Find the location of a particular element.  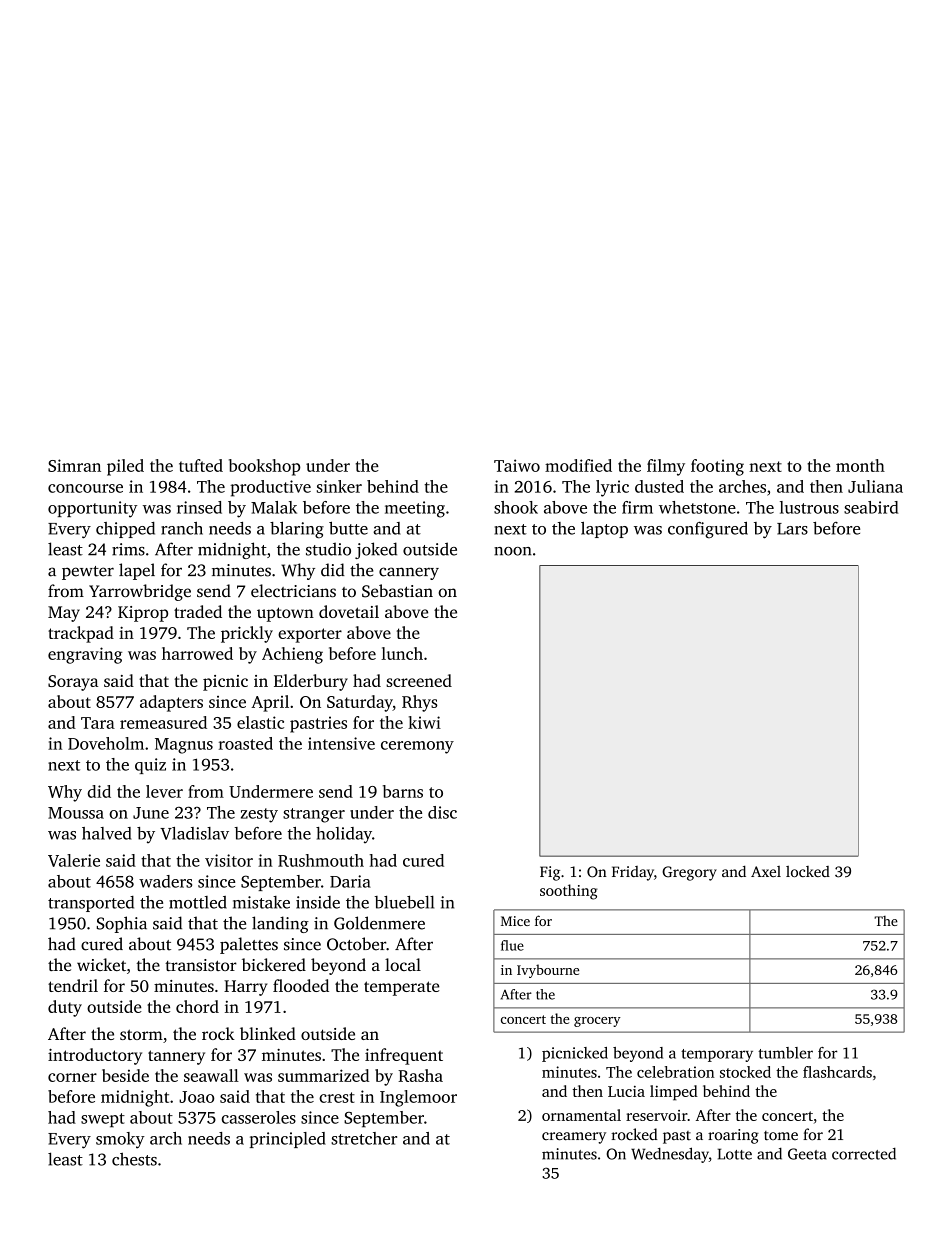

Simran is located at coordinates (74, 465).
